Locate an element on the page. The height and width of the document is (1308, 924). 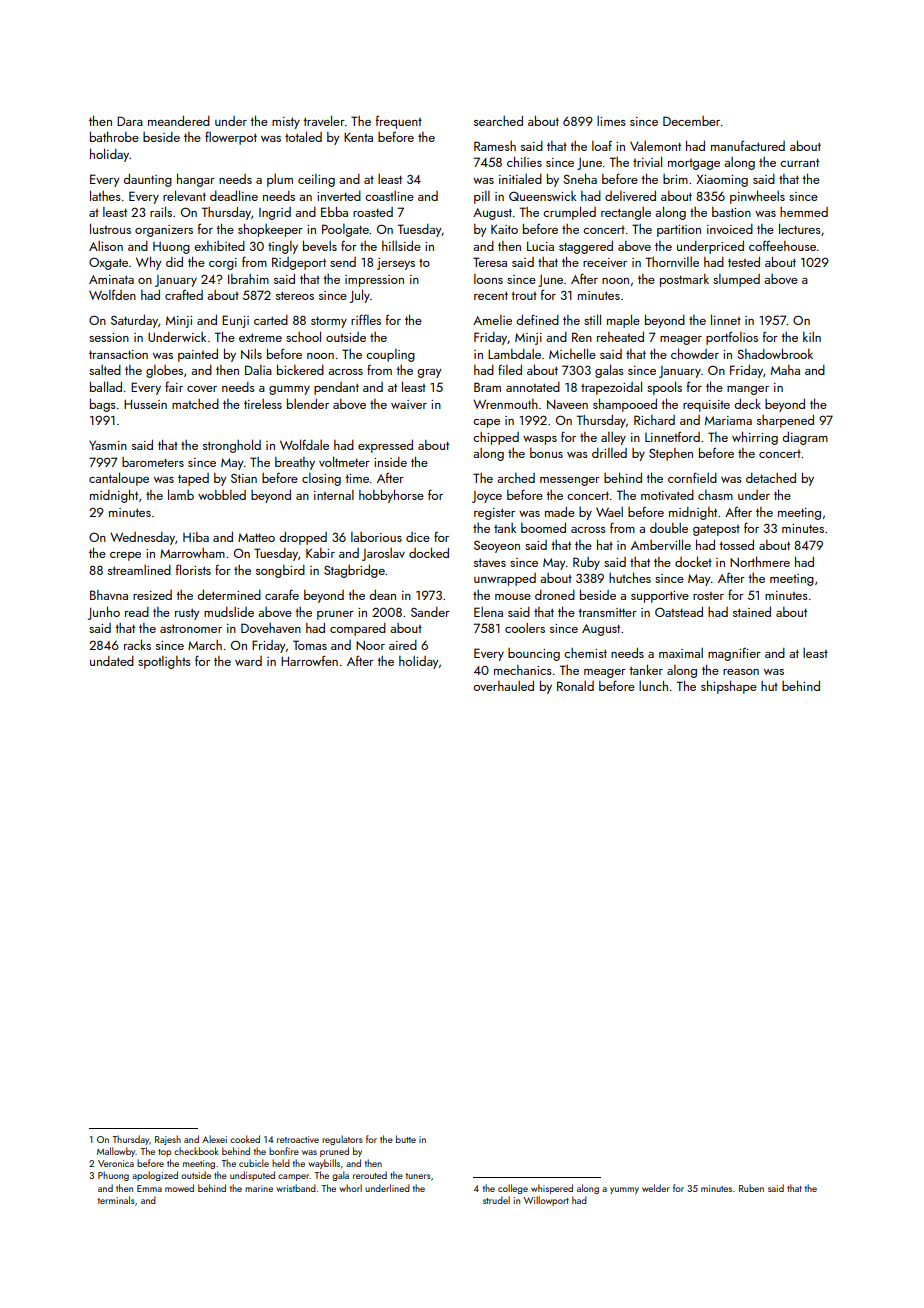
waiver is located at coordinates (409, 404).
